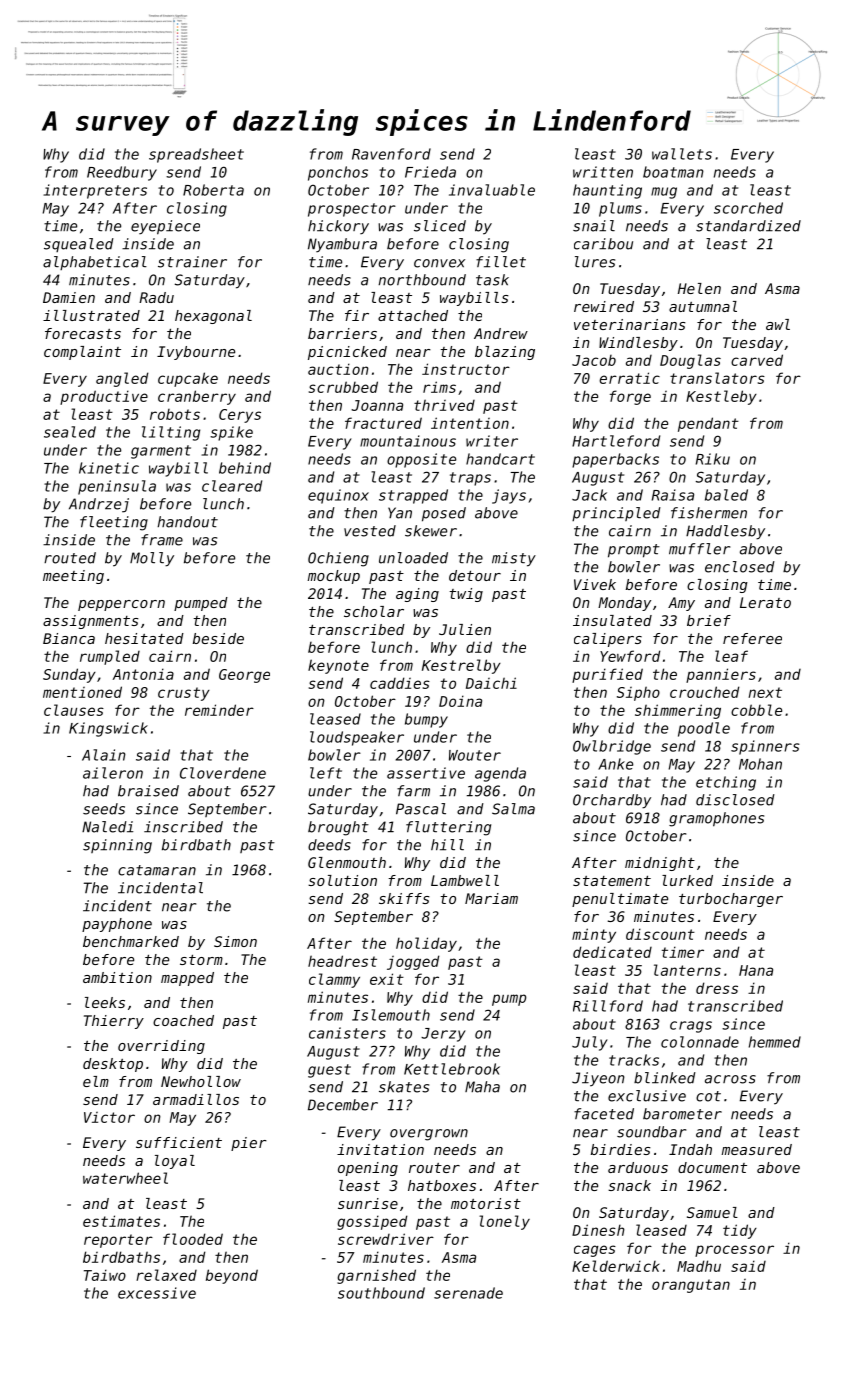  What do you see at coordinates (431, 531) in the screenshot?
I see `skewer` at bounding box center [431, 531].
